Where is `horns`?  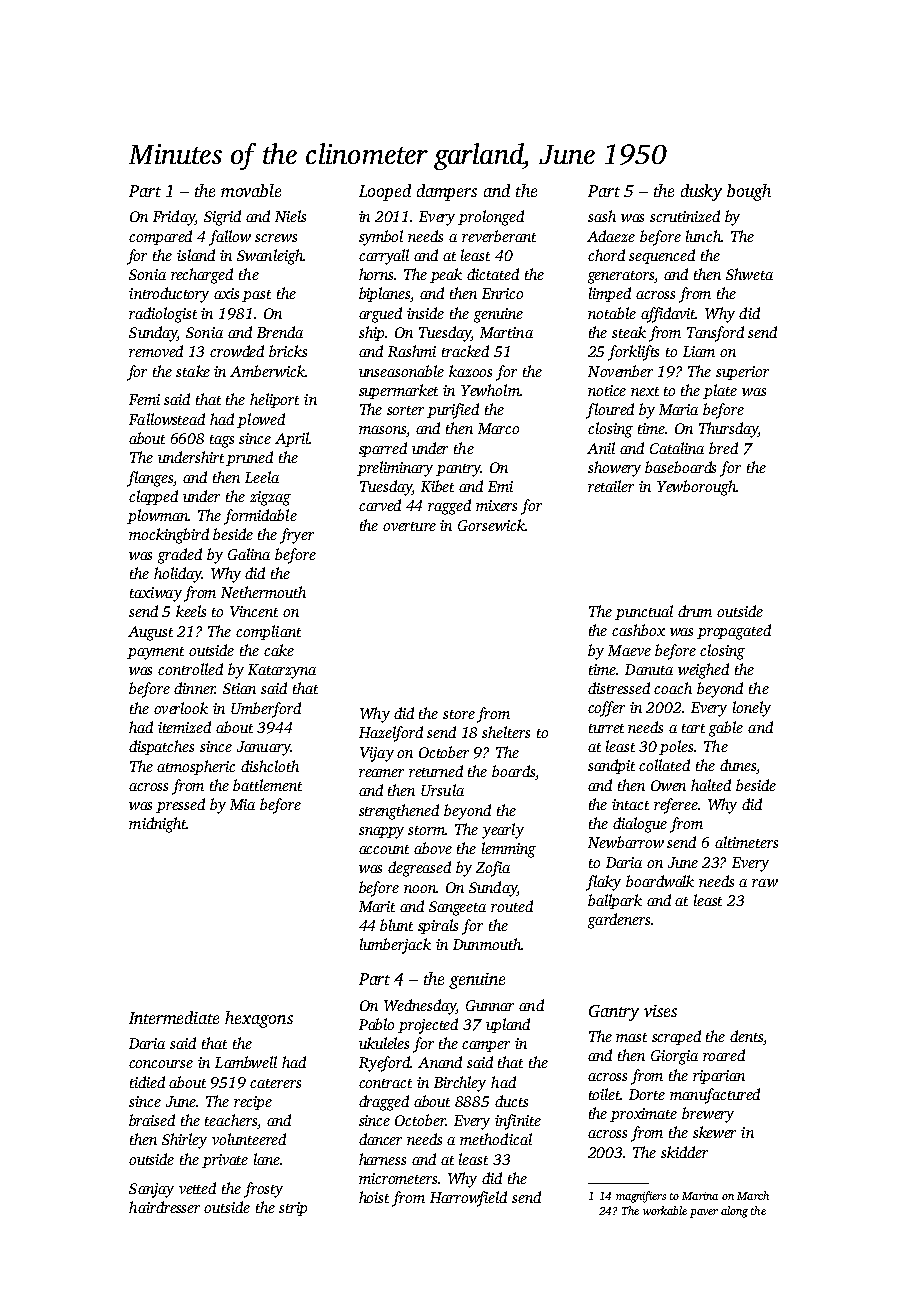
horns is located at coordinates (377, 274).
